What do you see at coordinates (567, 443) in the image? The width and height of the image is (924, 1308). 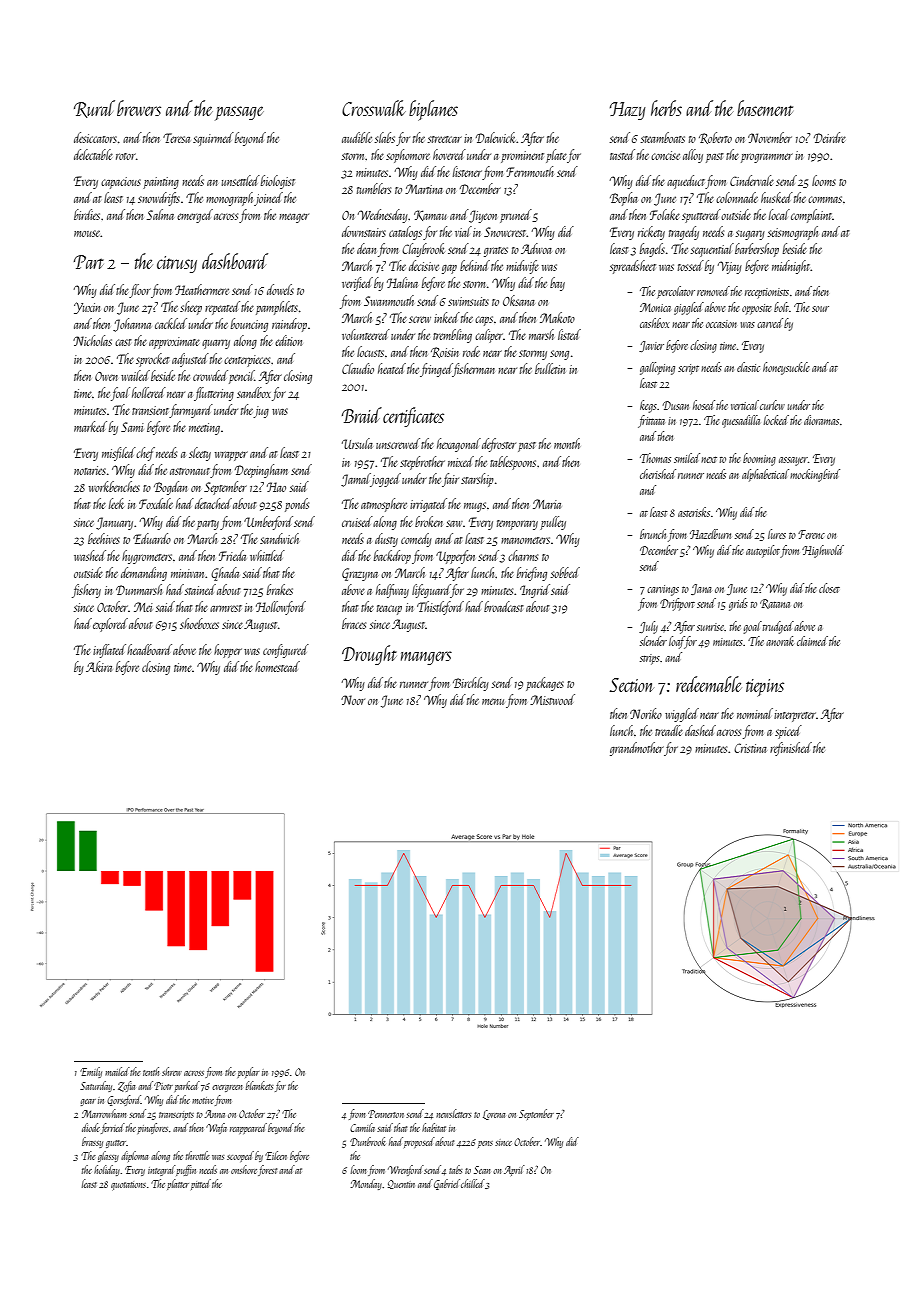 I see `month` at bounding box center [567, 443].
